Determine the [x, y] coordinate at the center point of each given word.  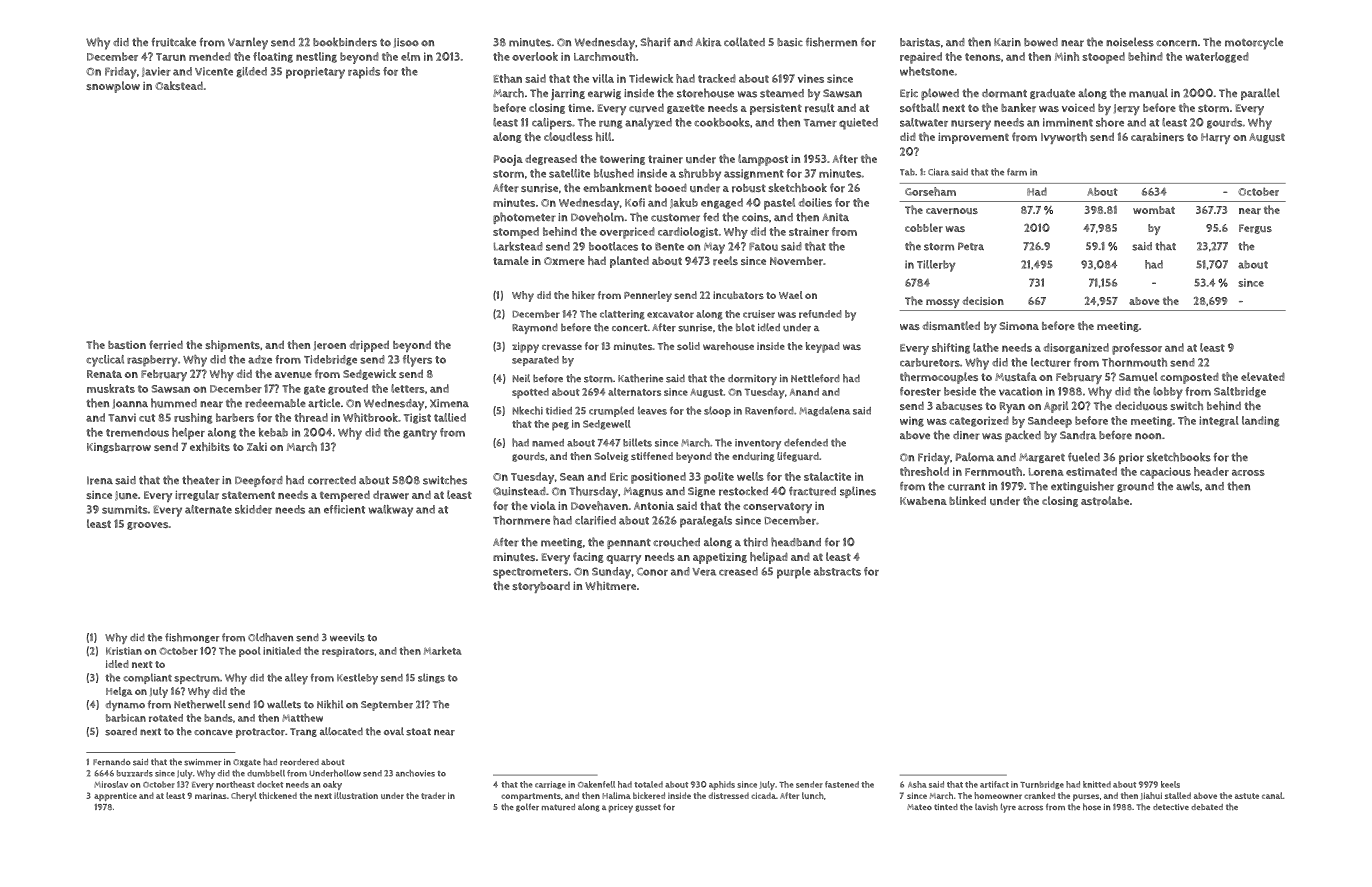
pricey [621, 808]
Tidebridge [330, 360]
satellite [569, 173]
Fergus [1255, 229]
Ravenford [769, 410]
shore [1110, 122]
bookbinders [345, 42]
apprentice [115, 796]
